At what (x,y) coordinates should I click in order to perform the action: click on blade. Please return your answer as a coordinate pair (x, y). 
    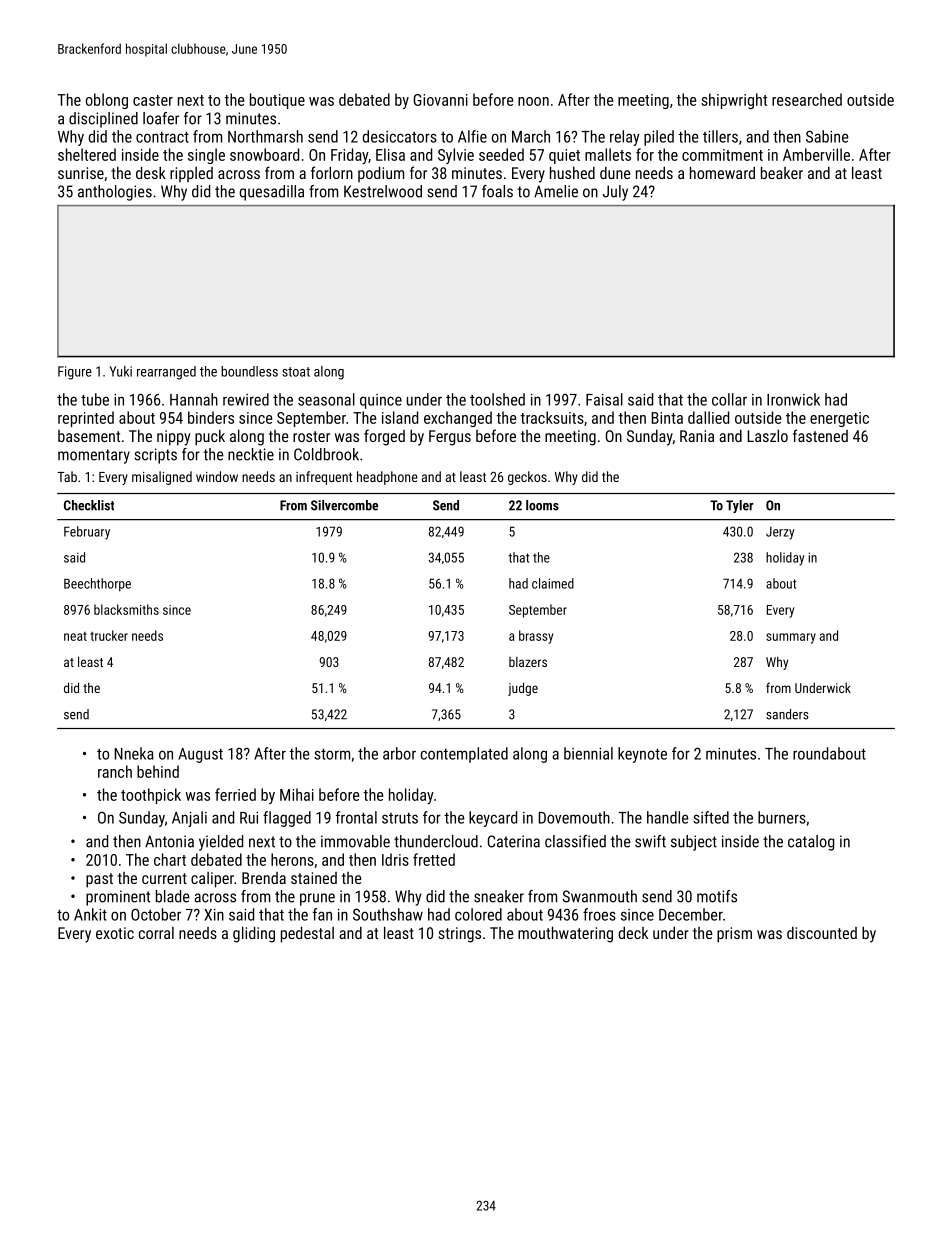
    Looking at the image, I should click on (173, 896).
